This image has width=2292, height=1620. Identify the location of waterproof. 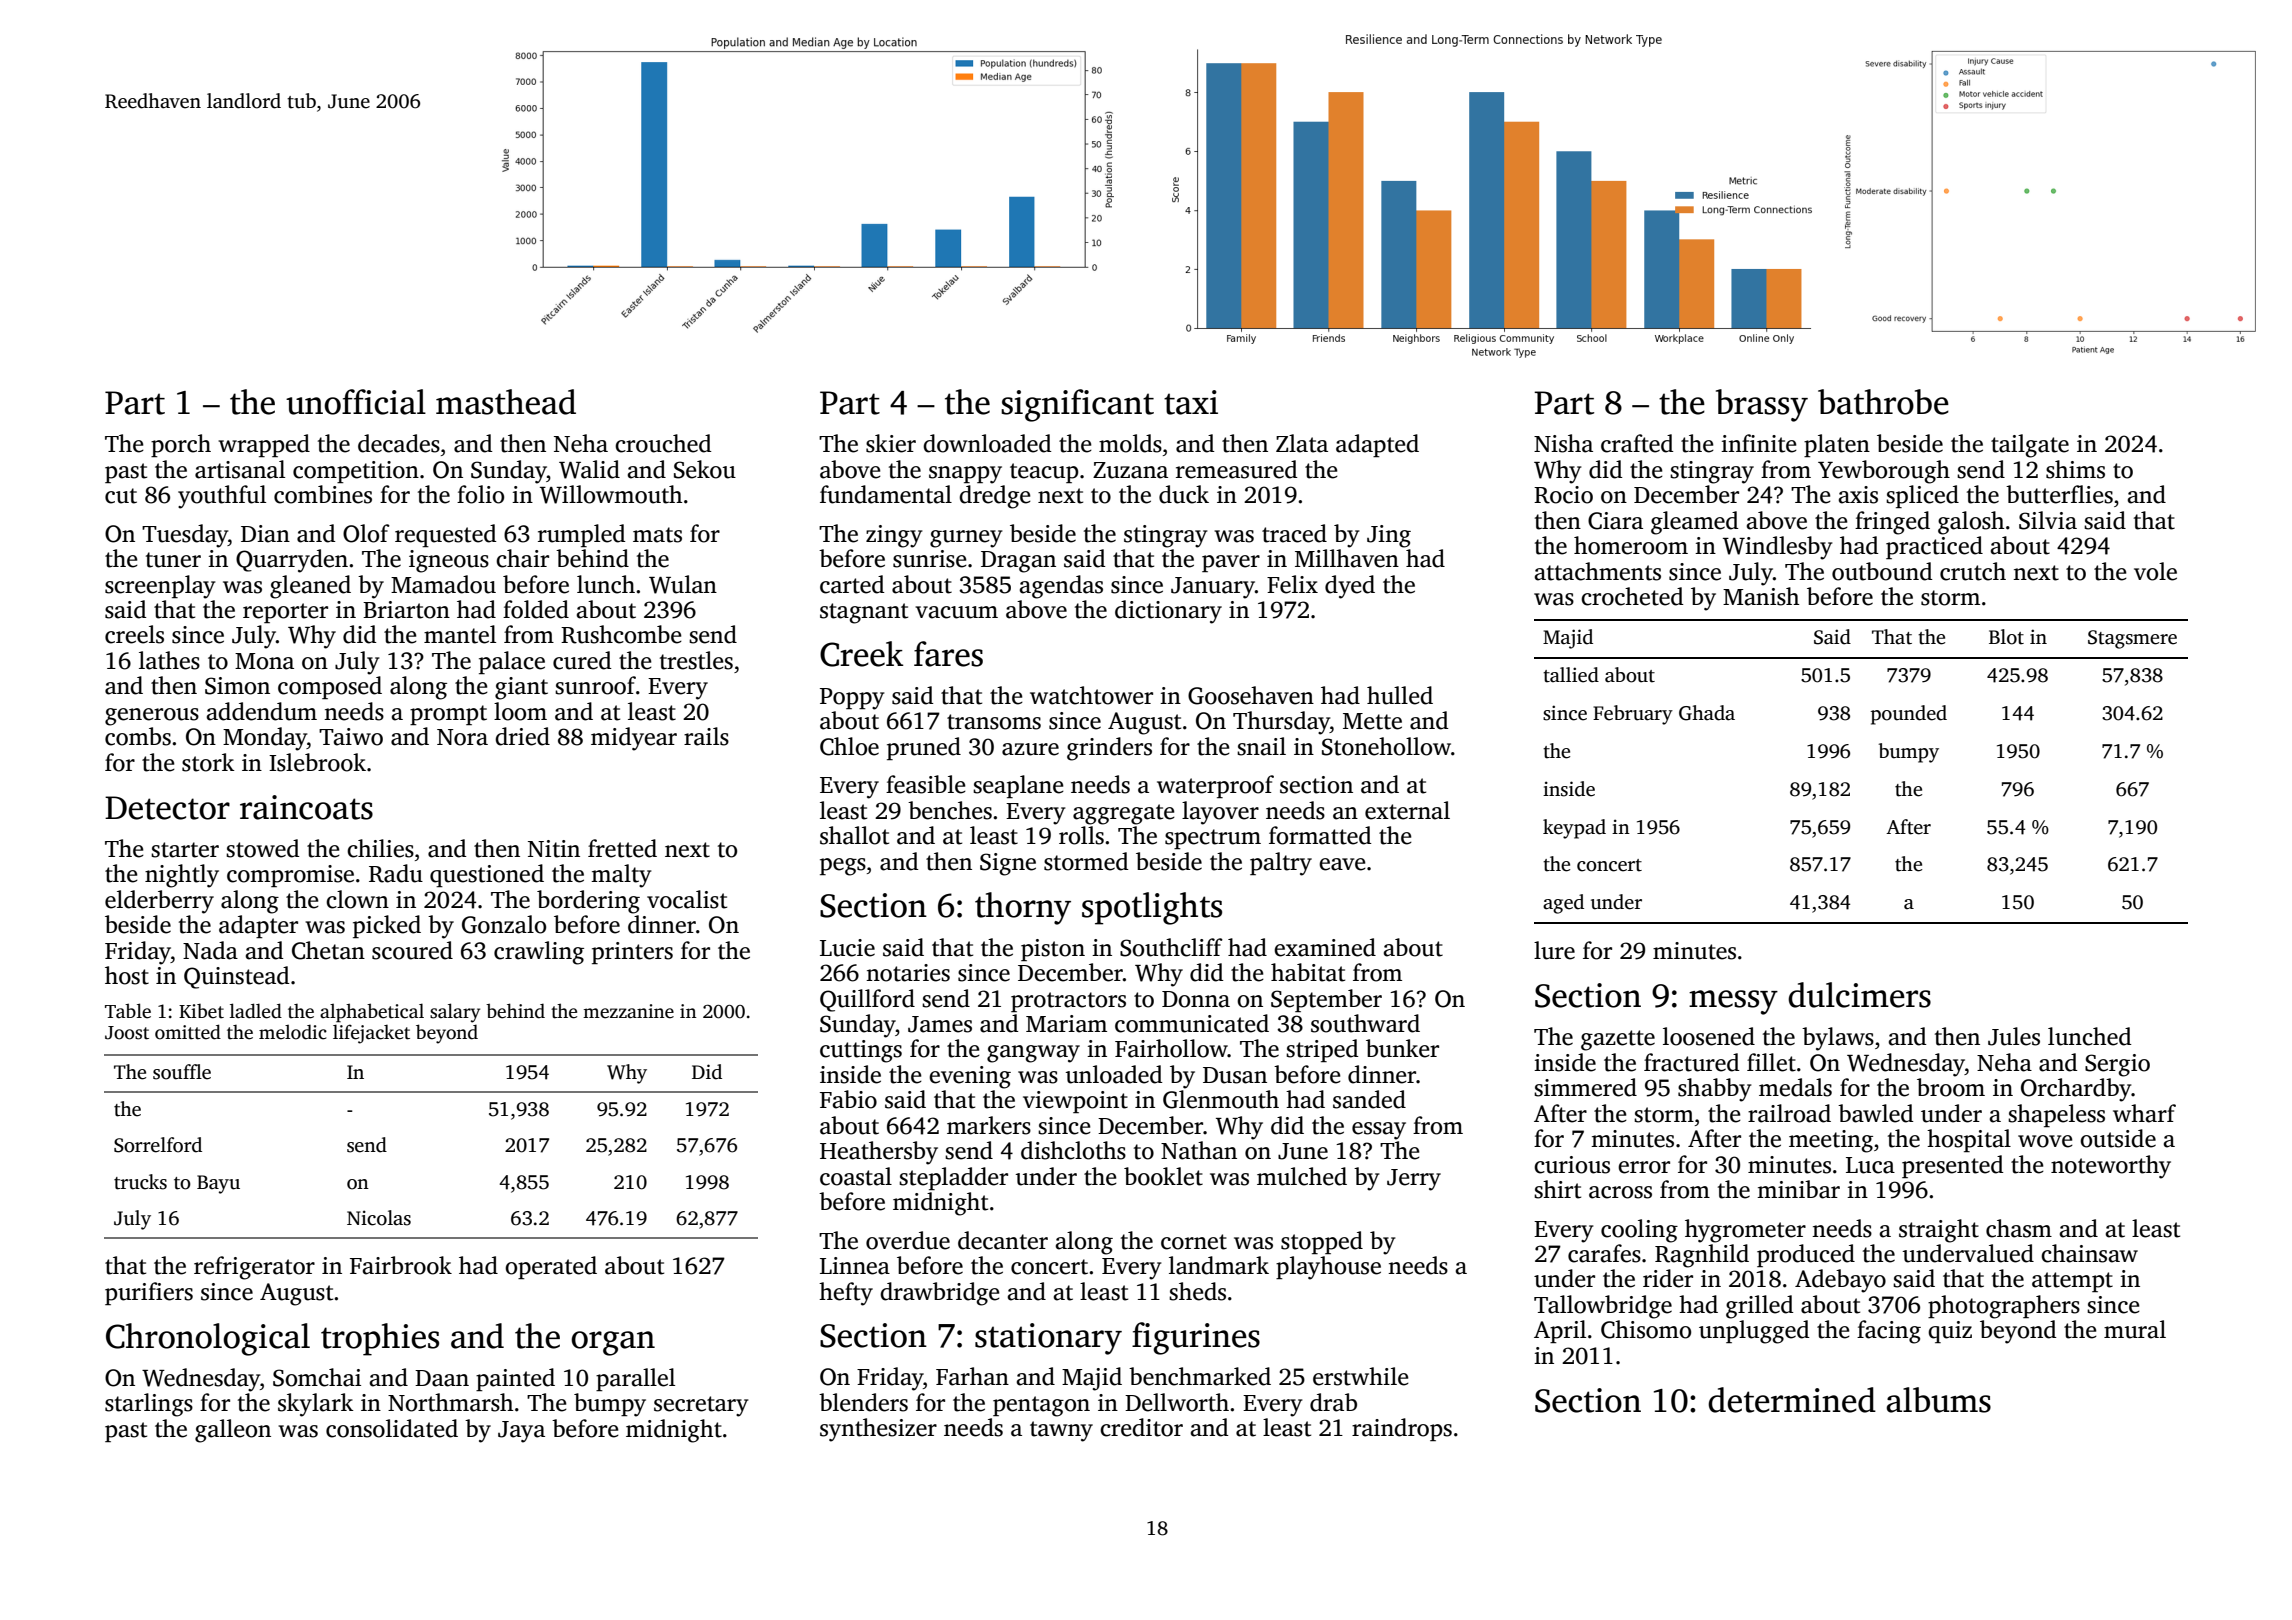
(1215, 786).
